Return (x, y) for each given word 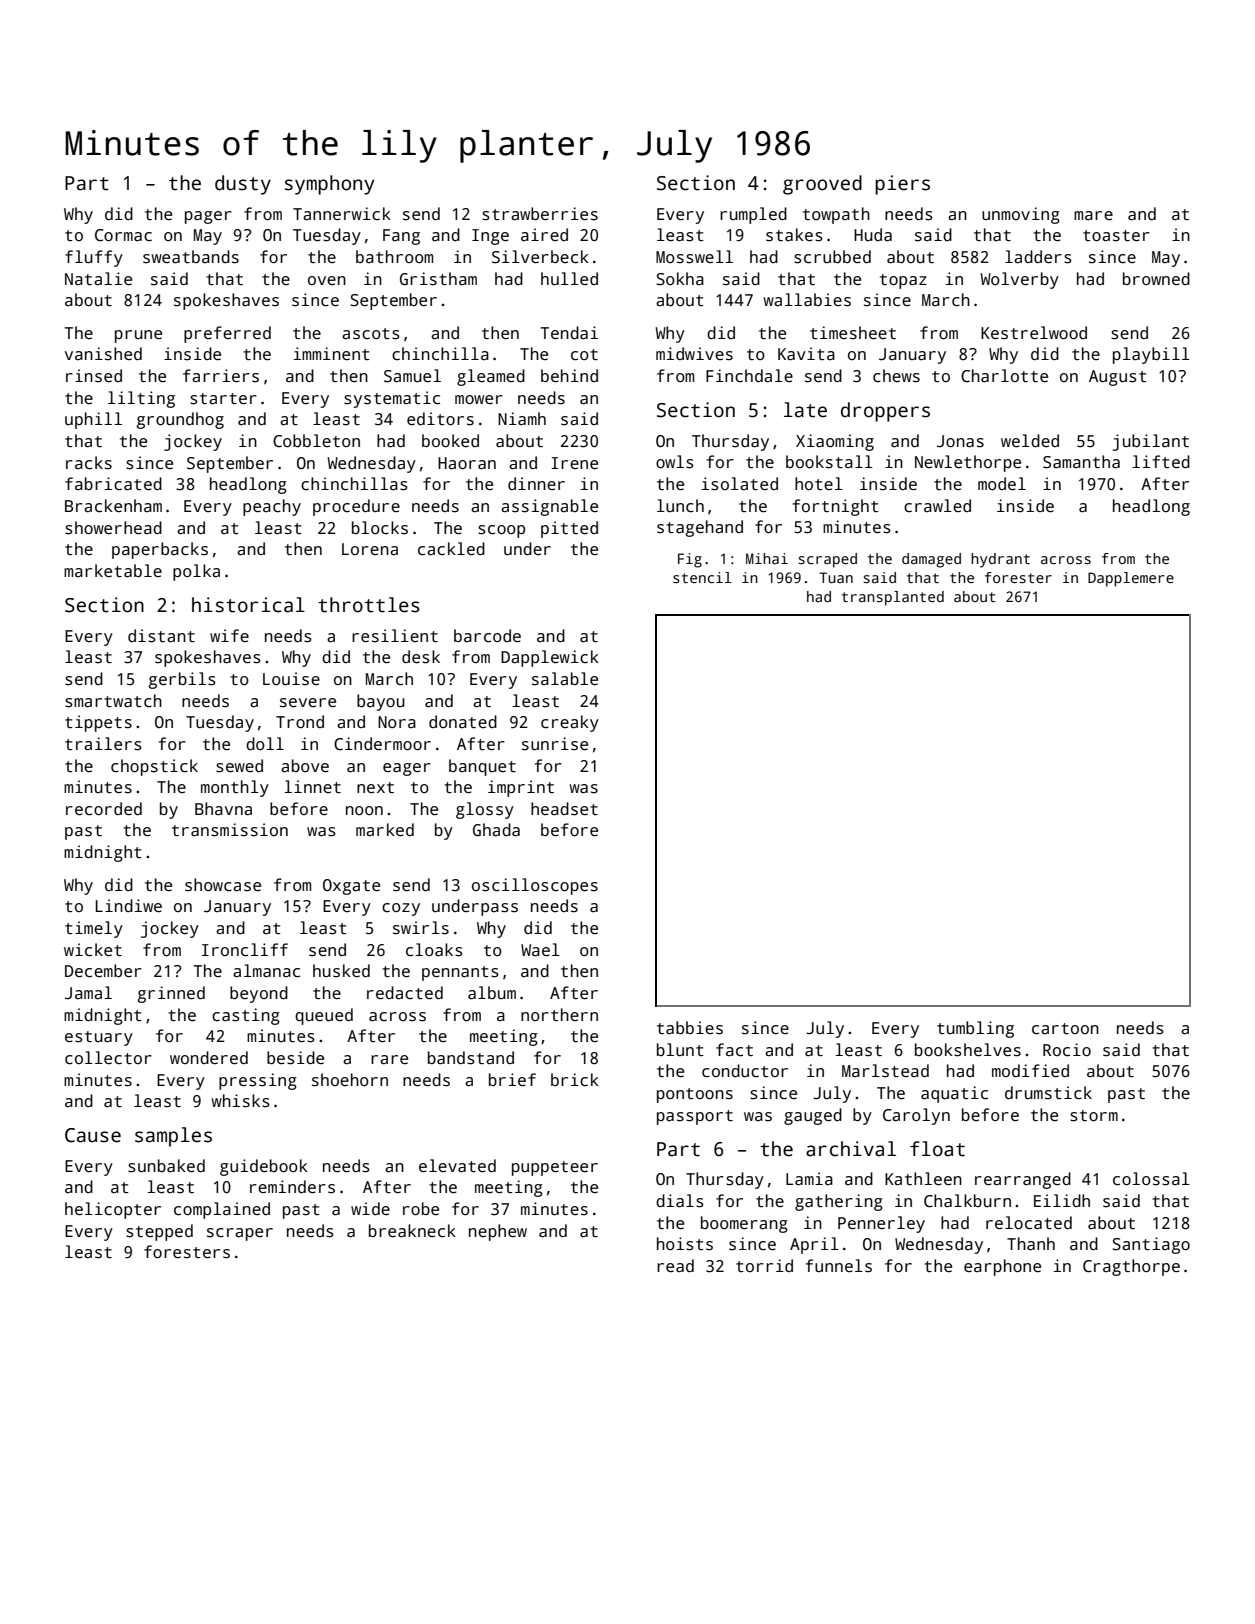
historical (248, 605)
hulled (569, 278)
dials (680, 1201)
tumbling (975, 1029)
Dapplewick (550, 658)
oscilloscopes (535, 886)
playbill (1151, 355)
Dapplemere (1131, 579)
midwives (694, 354)
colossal (1151, 1179)
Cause (93, 1135)
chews (896, 376)
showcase (223, 885)
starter (223, 399)
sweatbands (191, 257)
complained (222, 1210)
